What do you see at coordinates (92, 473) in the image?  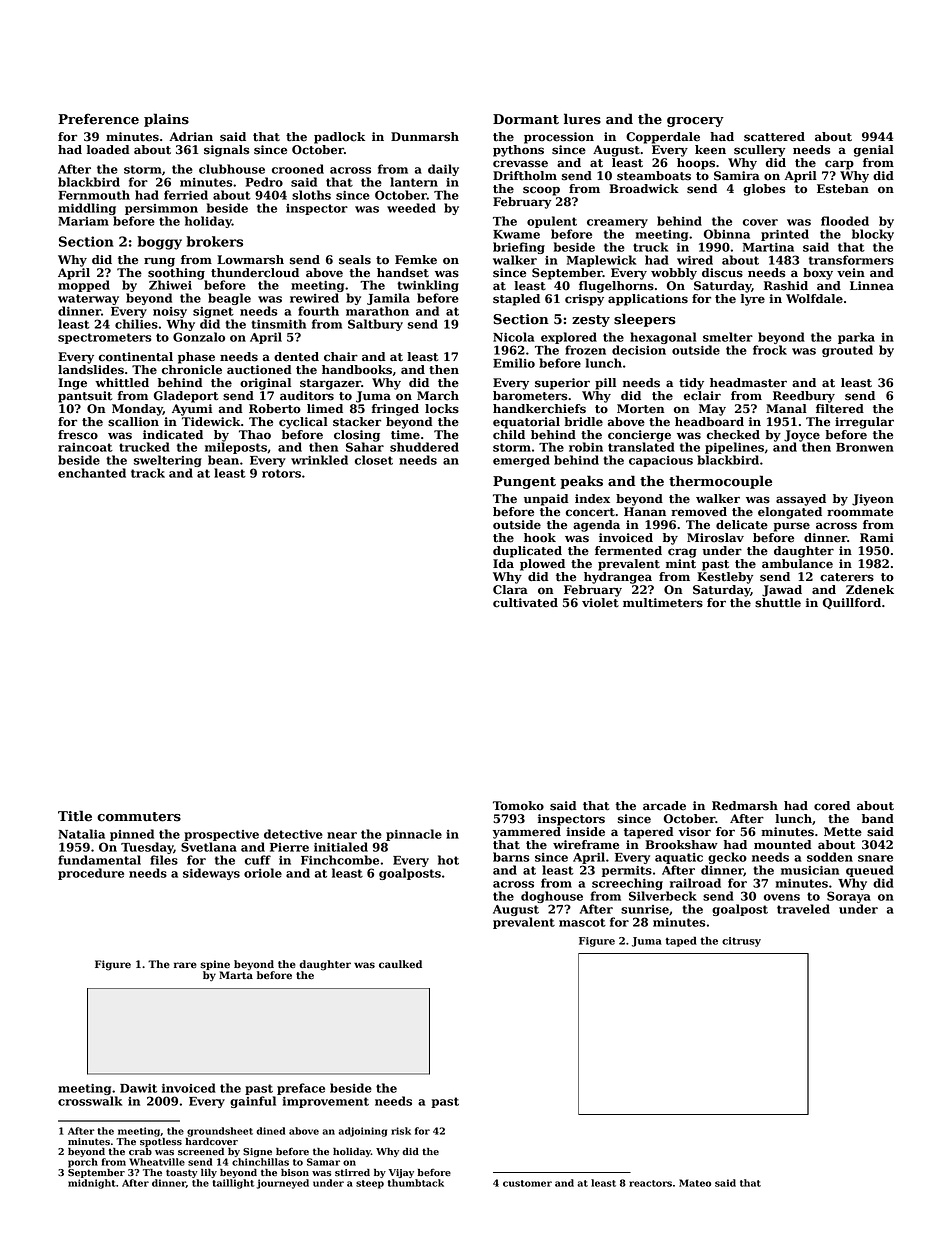 I see `enchanted` at bounding box center [92, 473].
